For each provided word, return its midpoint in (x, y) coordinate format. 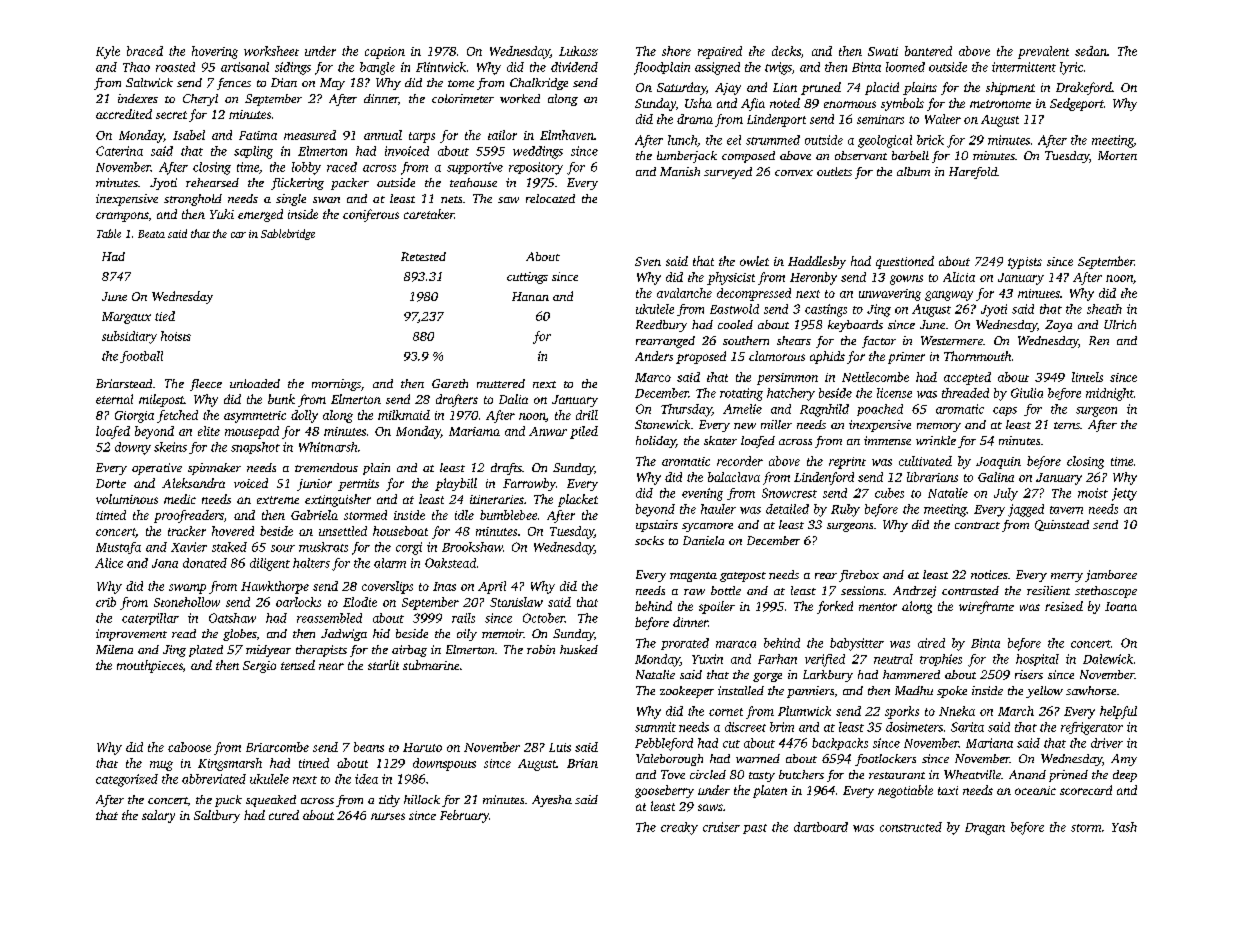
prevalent (1043, 52)
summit (655, 727)
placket (578, 500)
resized (1064, 606)
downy (133, 448)
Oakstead (450, 563)
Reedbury (661, 326)
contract (977, 525)
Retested (423, 256)
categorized (127, 780)
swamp (187, 589)
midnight (1110, 394)
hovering (215, 52)
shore (676, 51)
